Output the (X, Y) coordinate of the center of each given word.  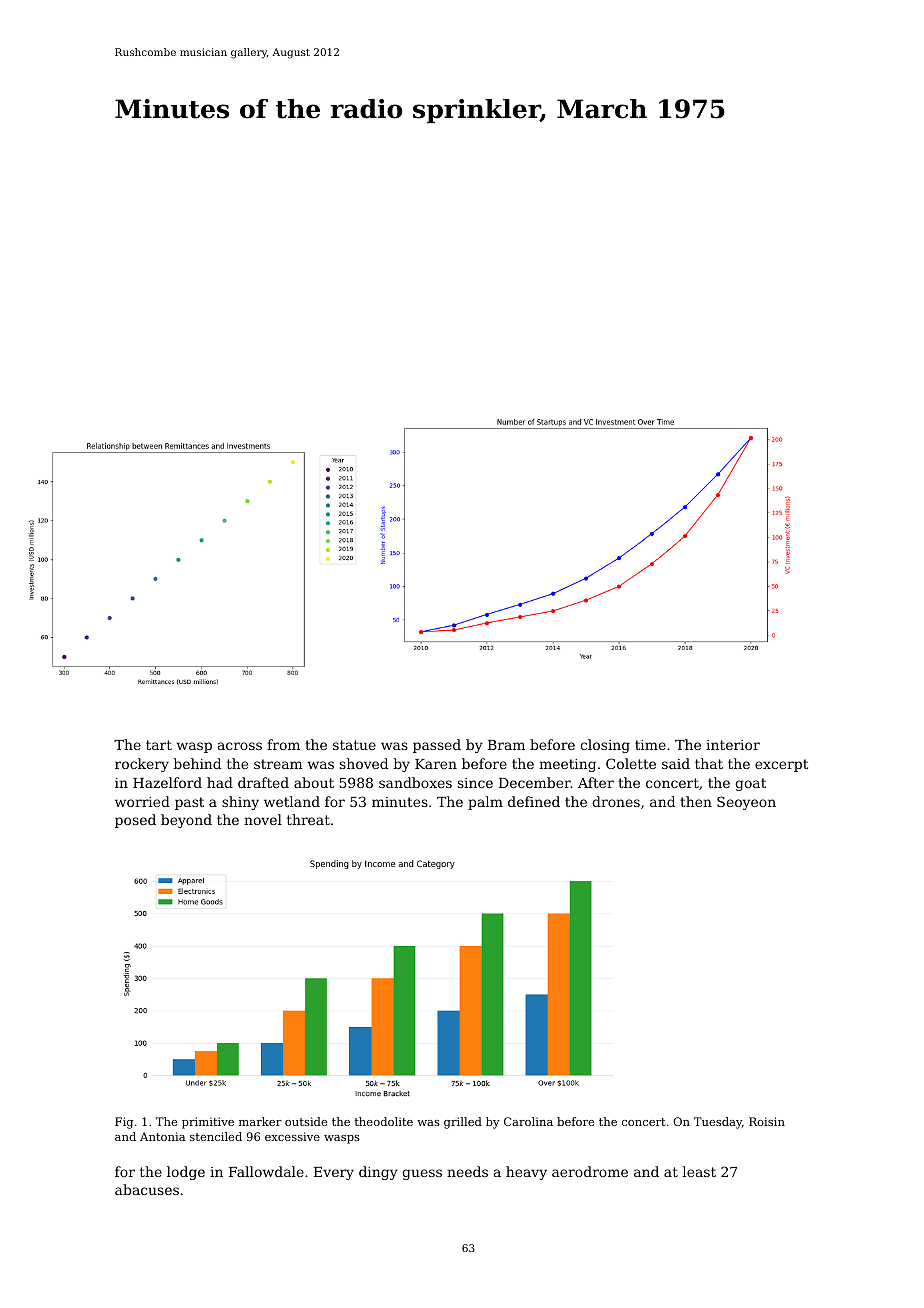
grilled (463, 1123)
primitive (208, 1123)
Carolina (528, 1121)
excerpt (781, 765)
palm (485, 803)
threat (308, 819)
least (699, 1171)
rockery (142, 765)
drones (616, 801)
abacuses (147, 1189)
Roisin (767, 1121)
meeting (567, 765)
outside (306, 1121)
